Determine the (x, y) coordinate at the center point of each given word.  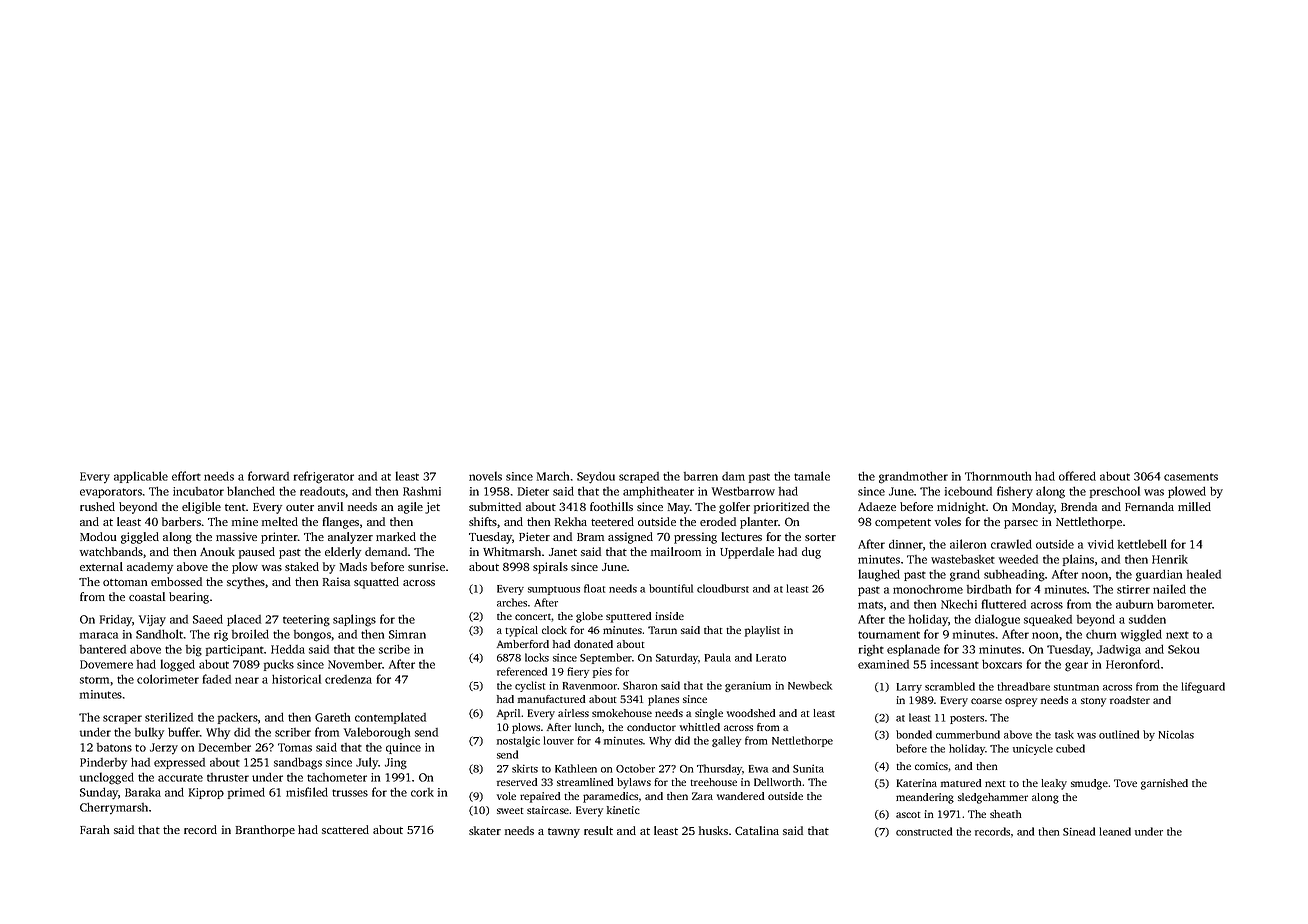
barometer (1184, 604)
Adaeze (877, 506)
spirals (550, 568)
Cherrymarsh (114, 808)
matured (961, 783)
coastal (147, 596)
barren (701, 476)
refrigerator (324, 477)
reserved (517, 782)
